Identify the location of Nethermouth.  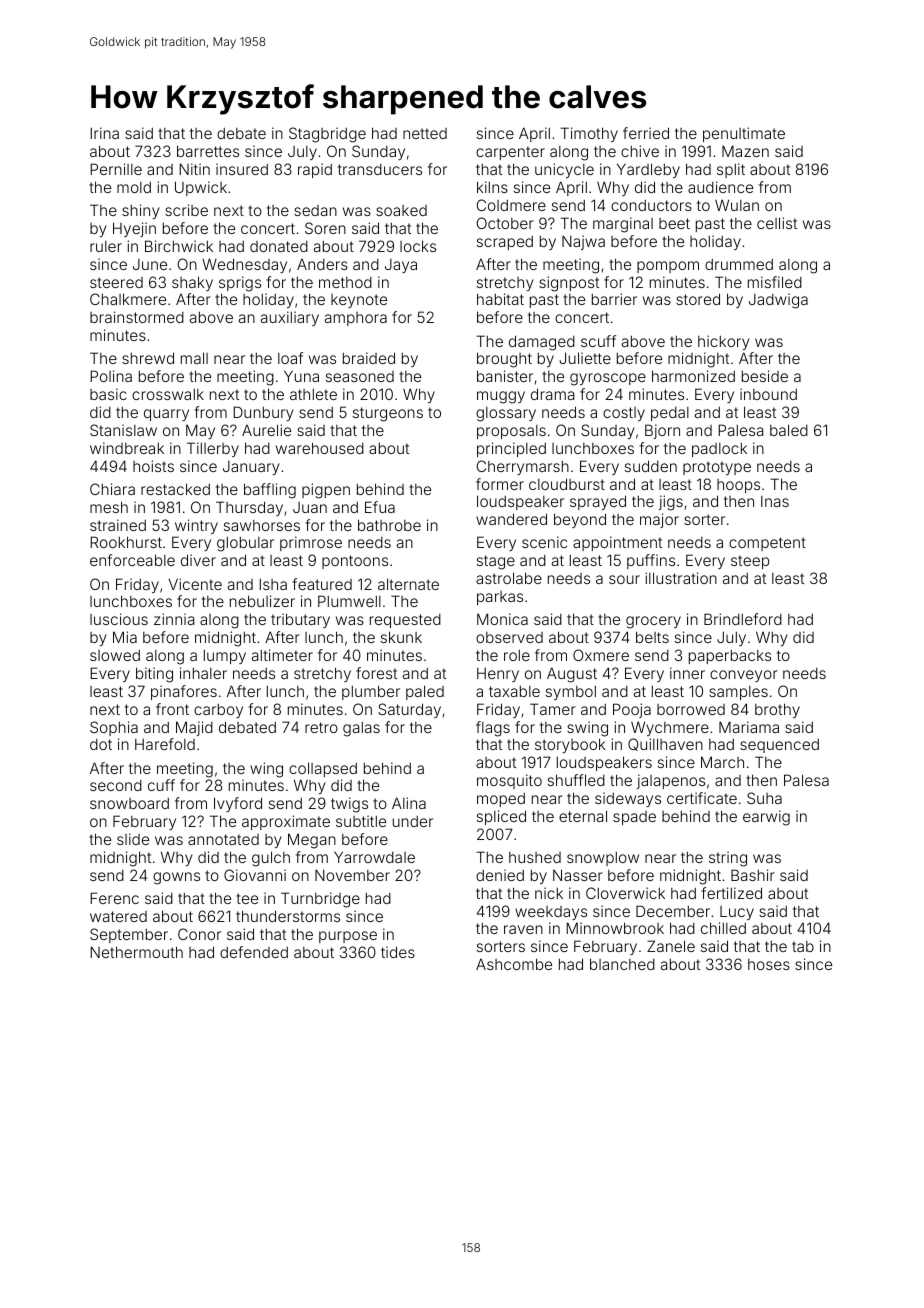
(136, 952).
